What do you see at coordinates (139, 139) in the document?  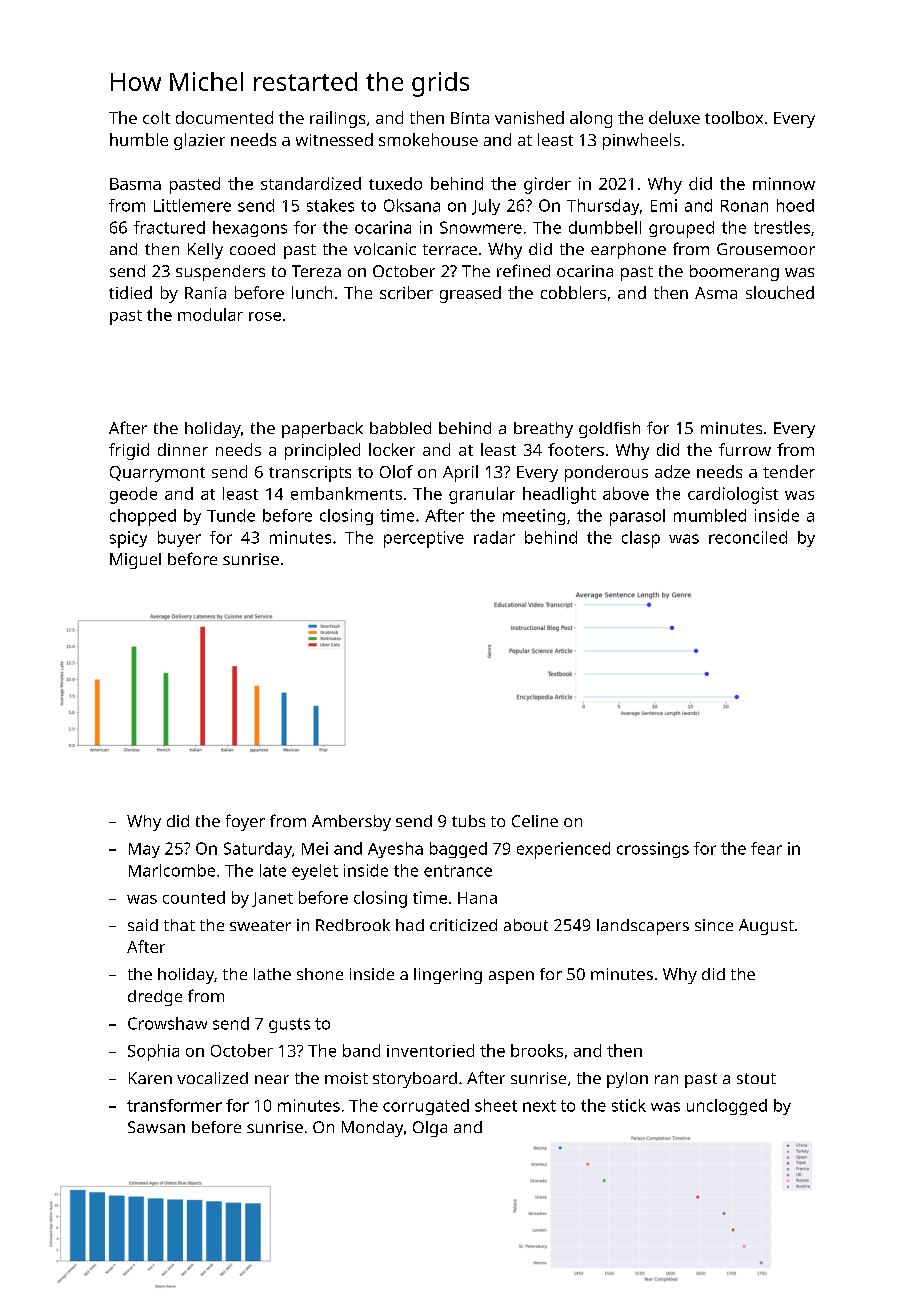 I see `humble` at bounding box center [139, 139].
